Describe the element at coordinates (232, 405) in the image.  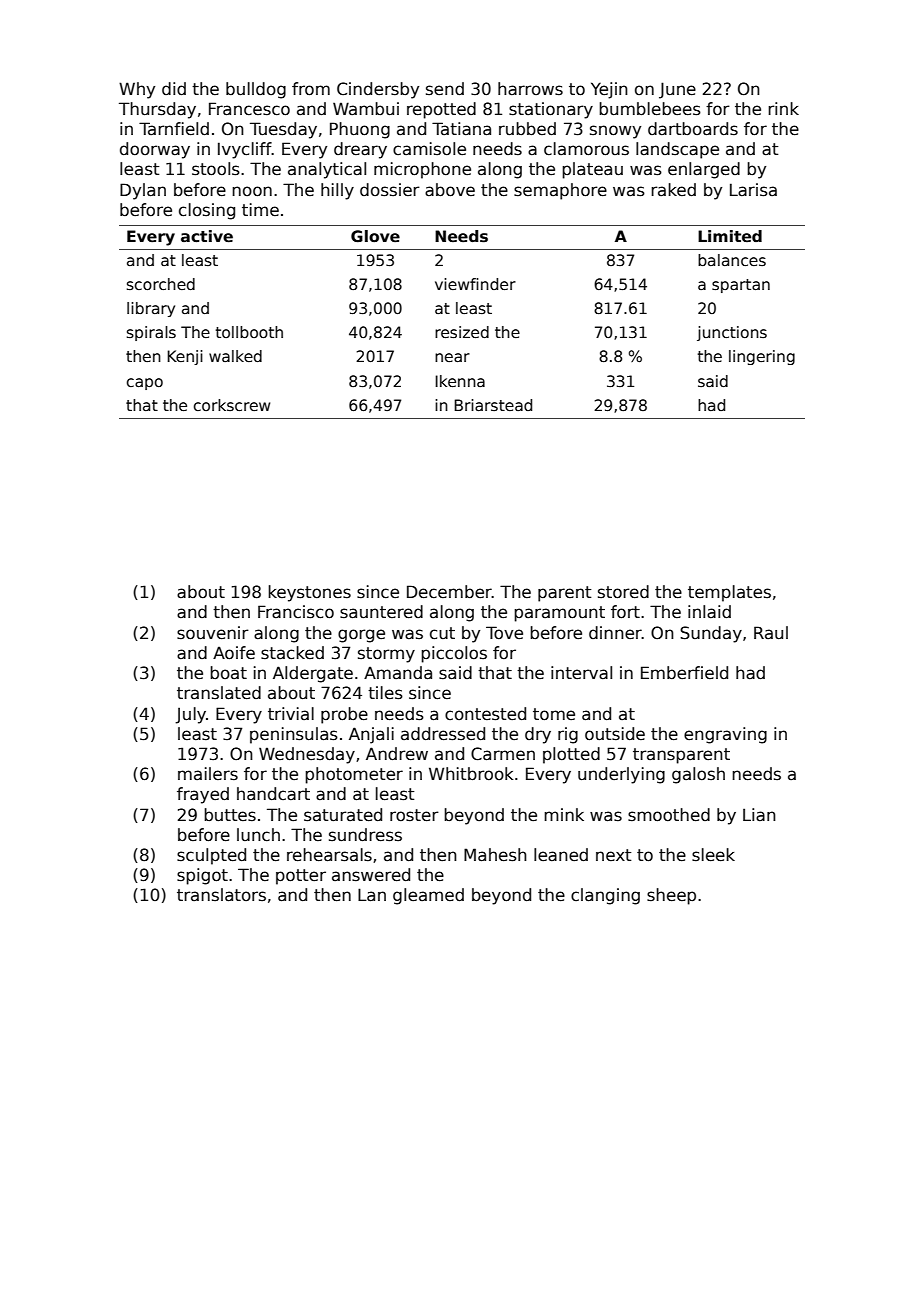
I see `corkscrew` at that location.
